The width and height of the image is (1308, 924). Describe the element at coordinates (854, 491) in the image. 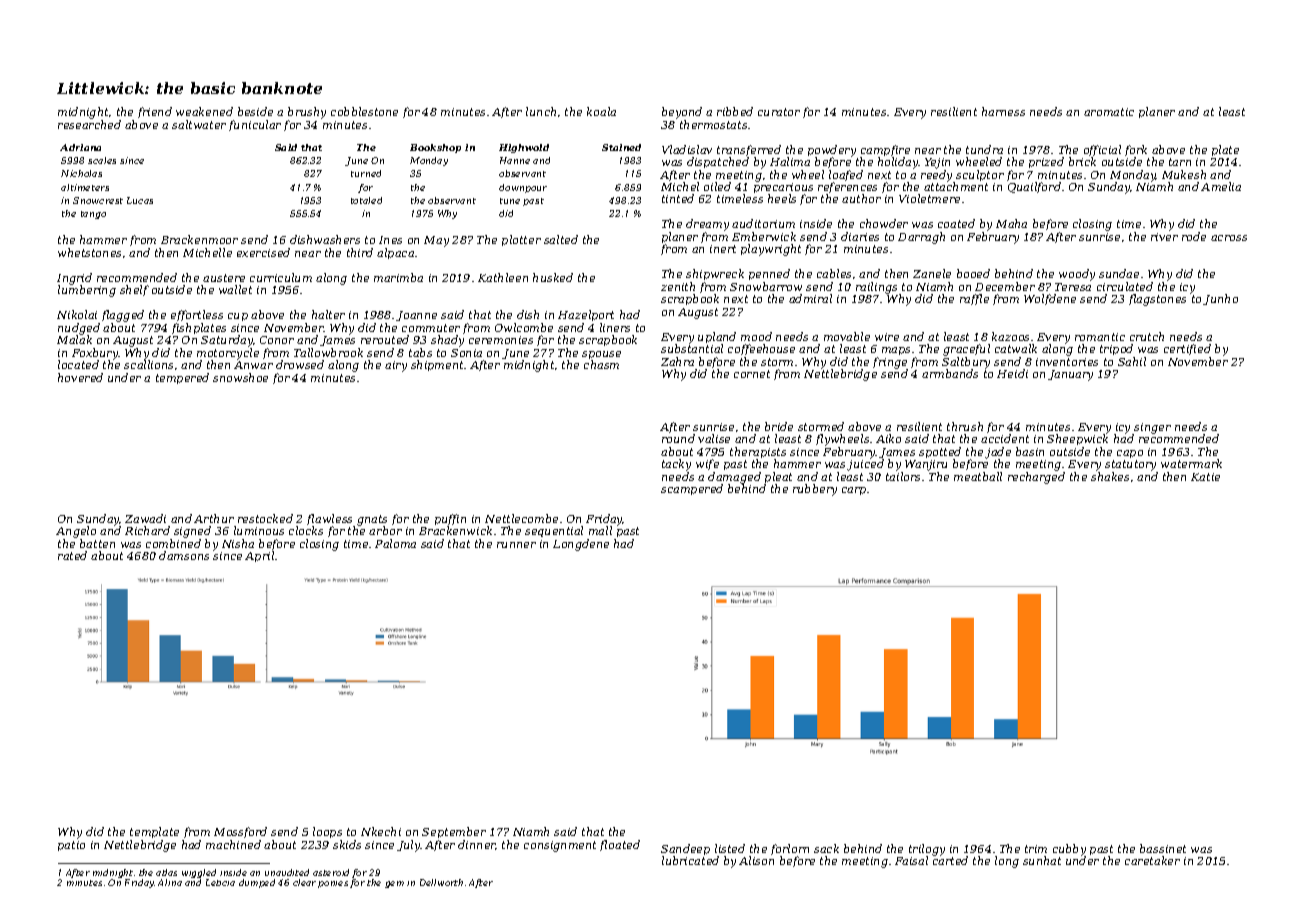

I see `carp` at that location.
